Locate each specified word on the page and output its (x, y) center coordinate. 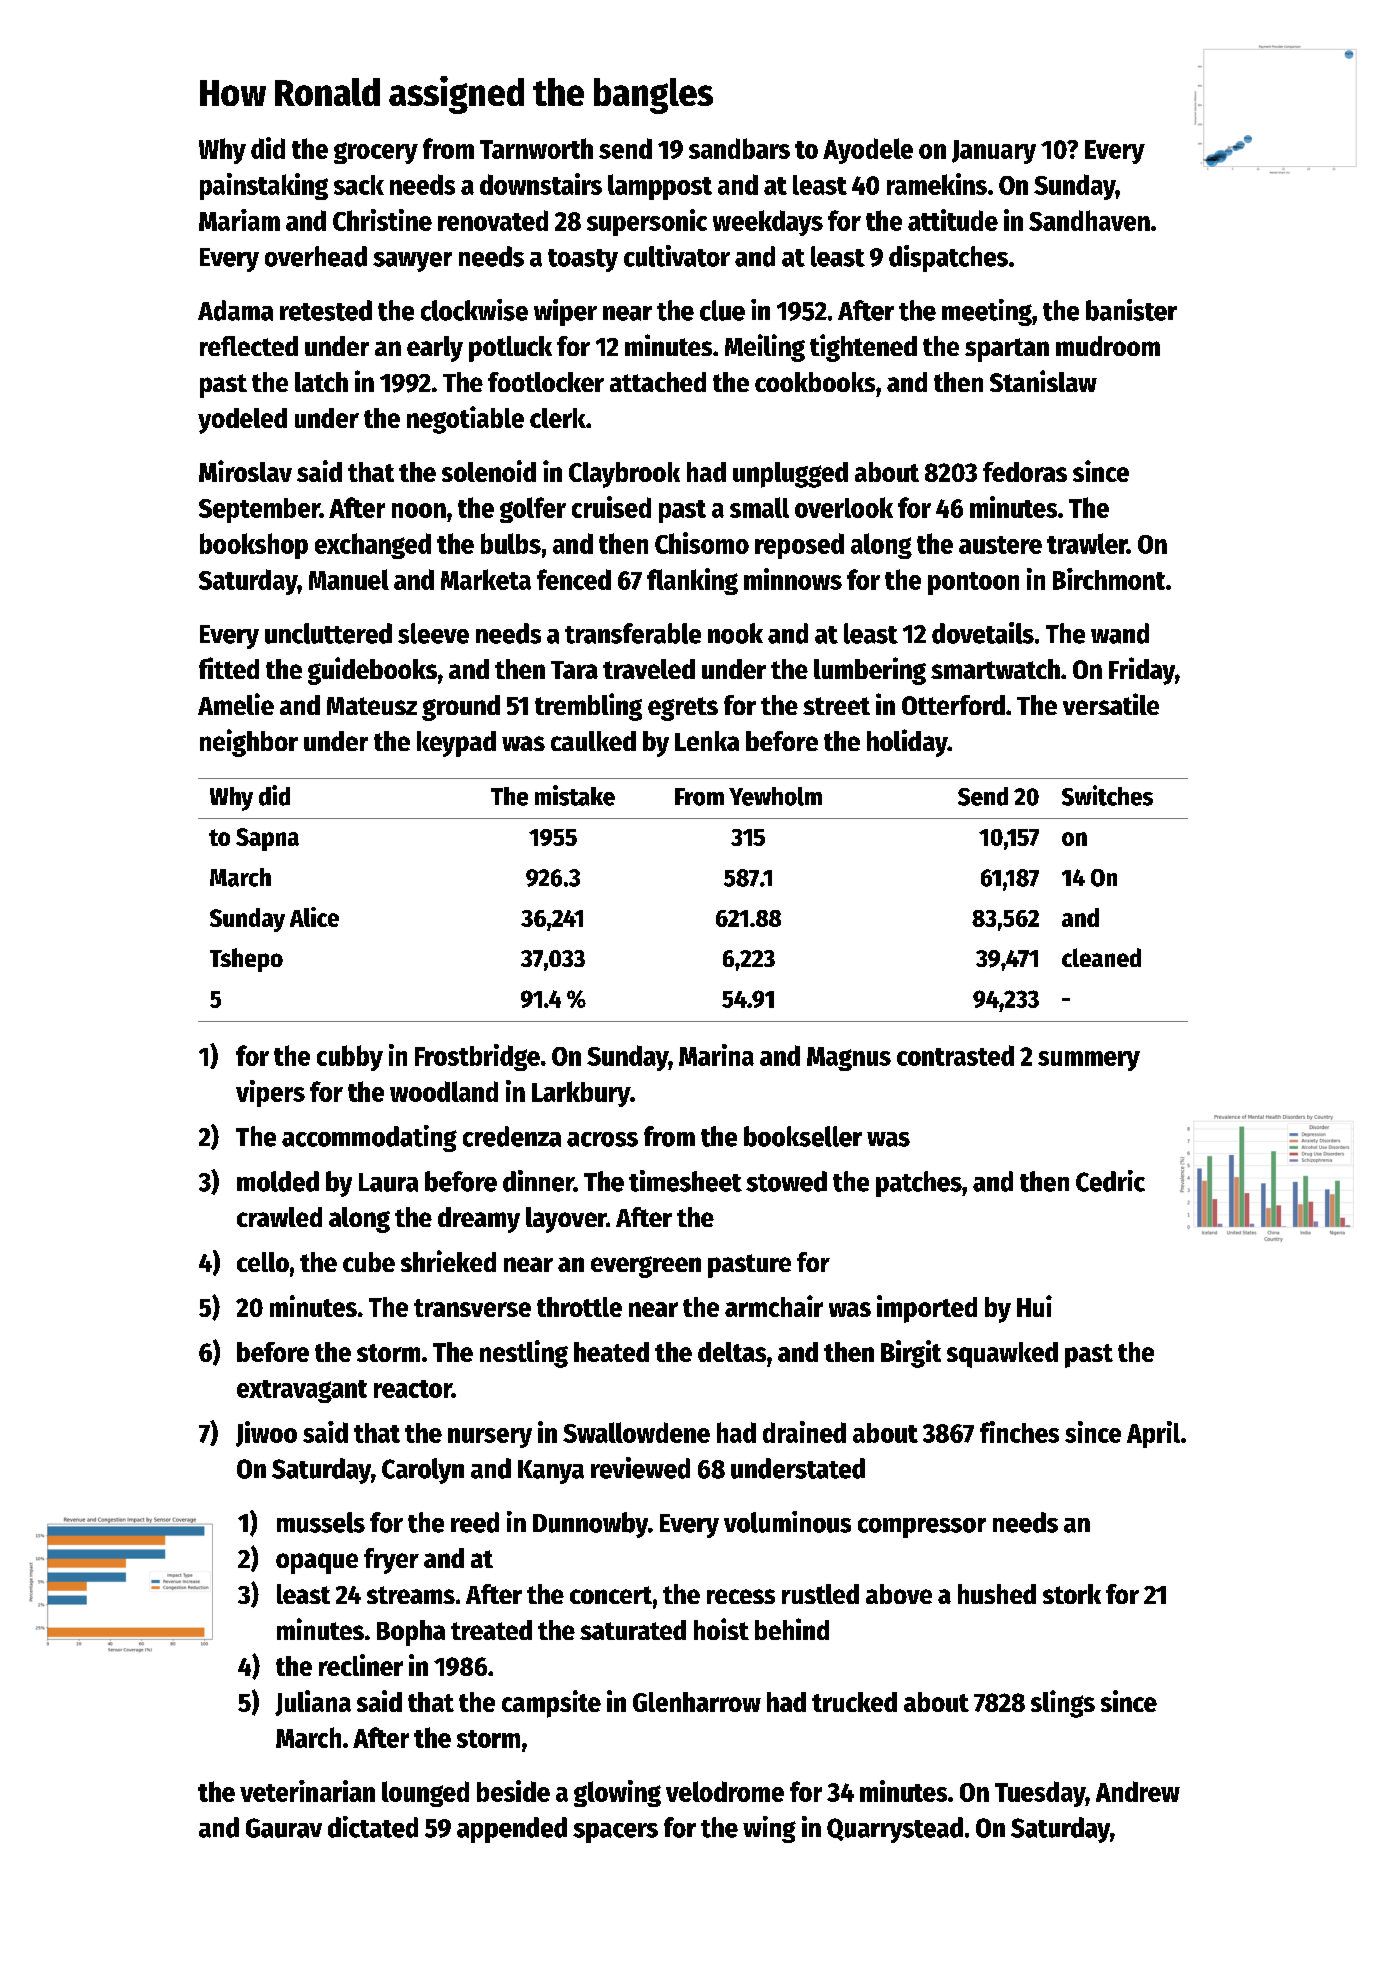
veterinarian (307, 1791)
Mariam (239, 220)
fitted (229, 668)
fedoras (1025, 472)
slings (1063, 1704)
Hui (1034, 1306)
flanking (692, 581)
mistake (575, 795)
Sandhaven (1089, 220)
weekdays (768, 223)
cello (263, 1262)
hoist (721, 1629)
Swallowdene (636, 1432)
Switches (1107, 795)
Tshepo (246, 960)
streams (411, 1595)
